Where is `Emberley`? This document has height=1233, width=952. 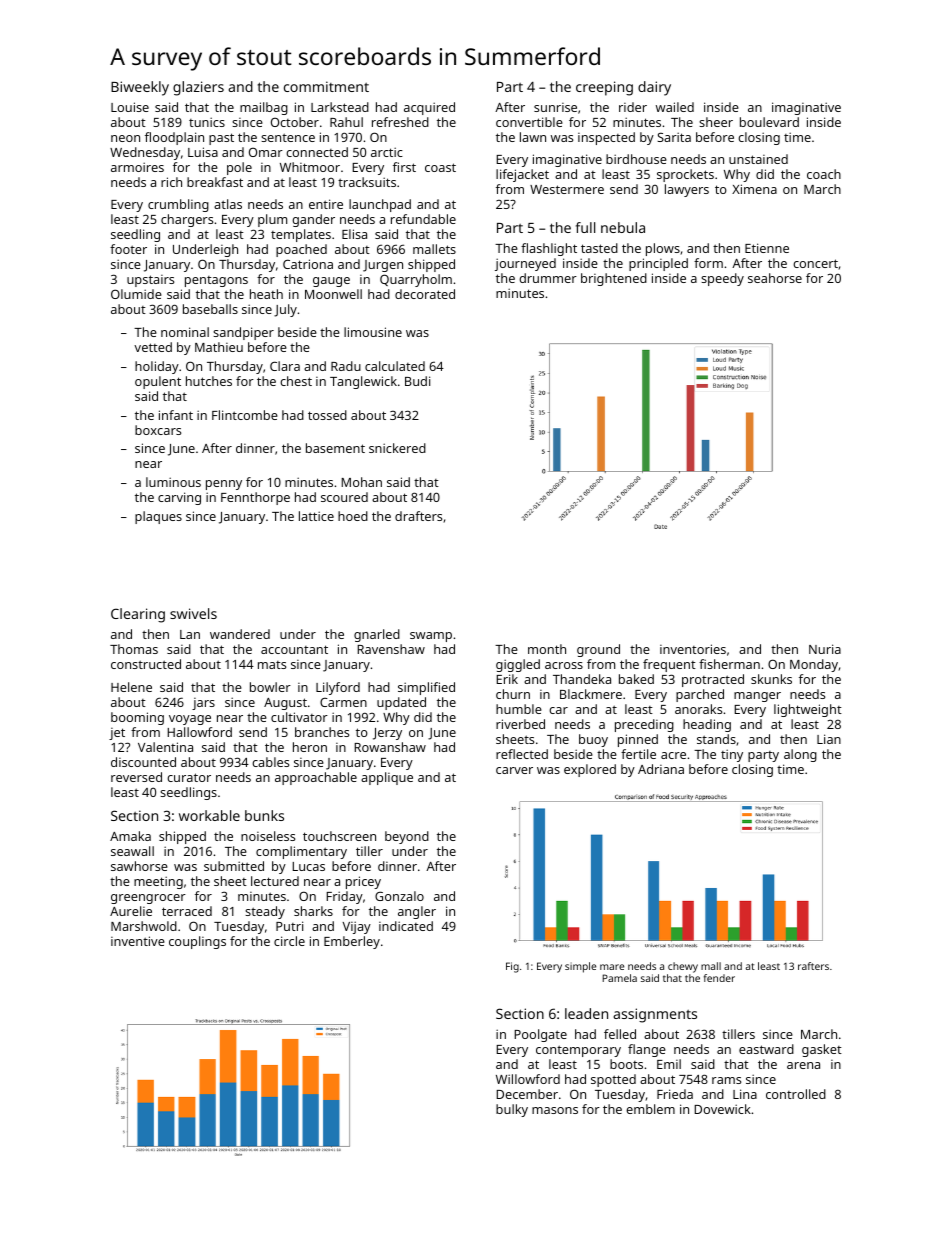 Emberley is located at coordinates (352, 942).
